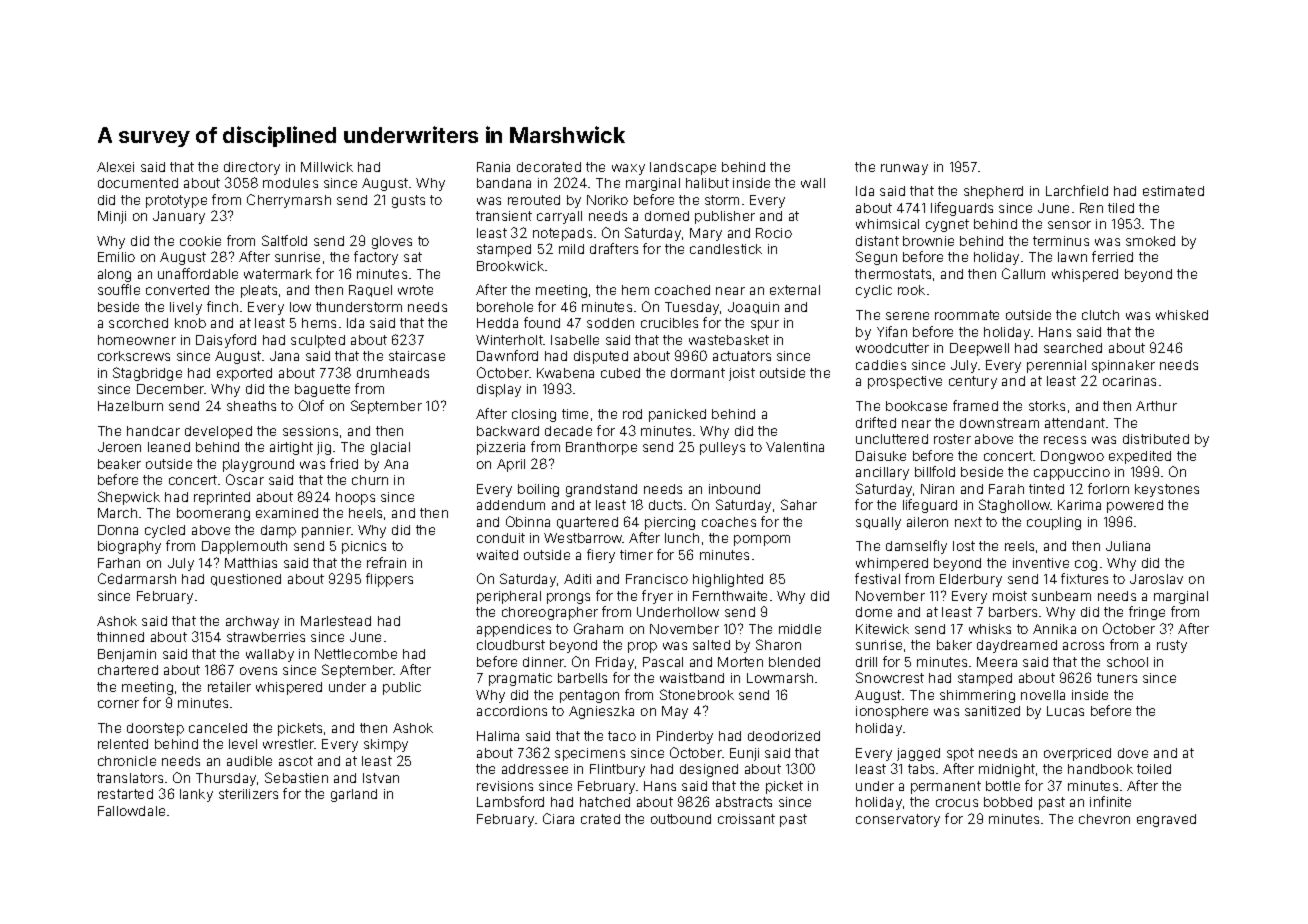 The height and width of the screenshot is (924, 1308). I want to click on Millwick, so click(327, 167).
